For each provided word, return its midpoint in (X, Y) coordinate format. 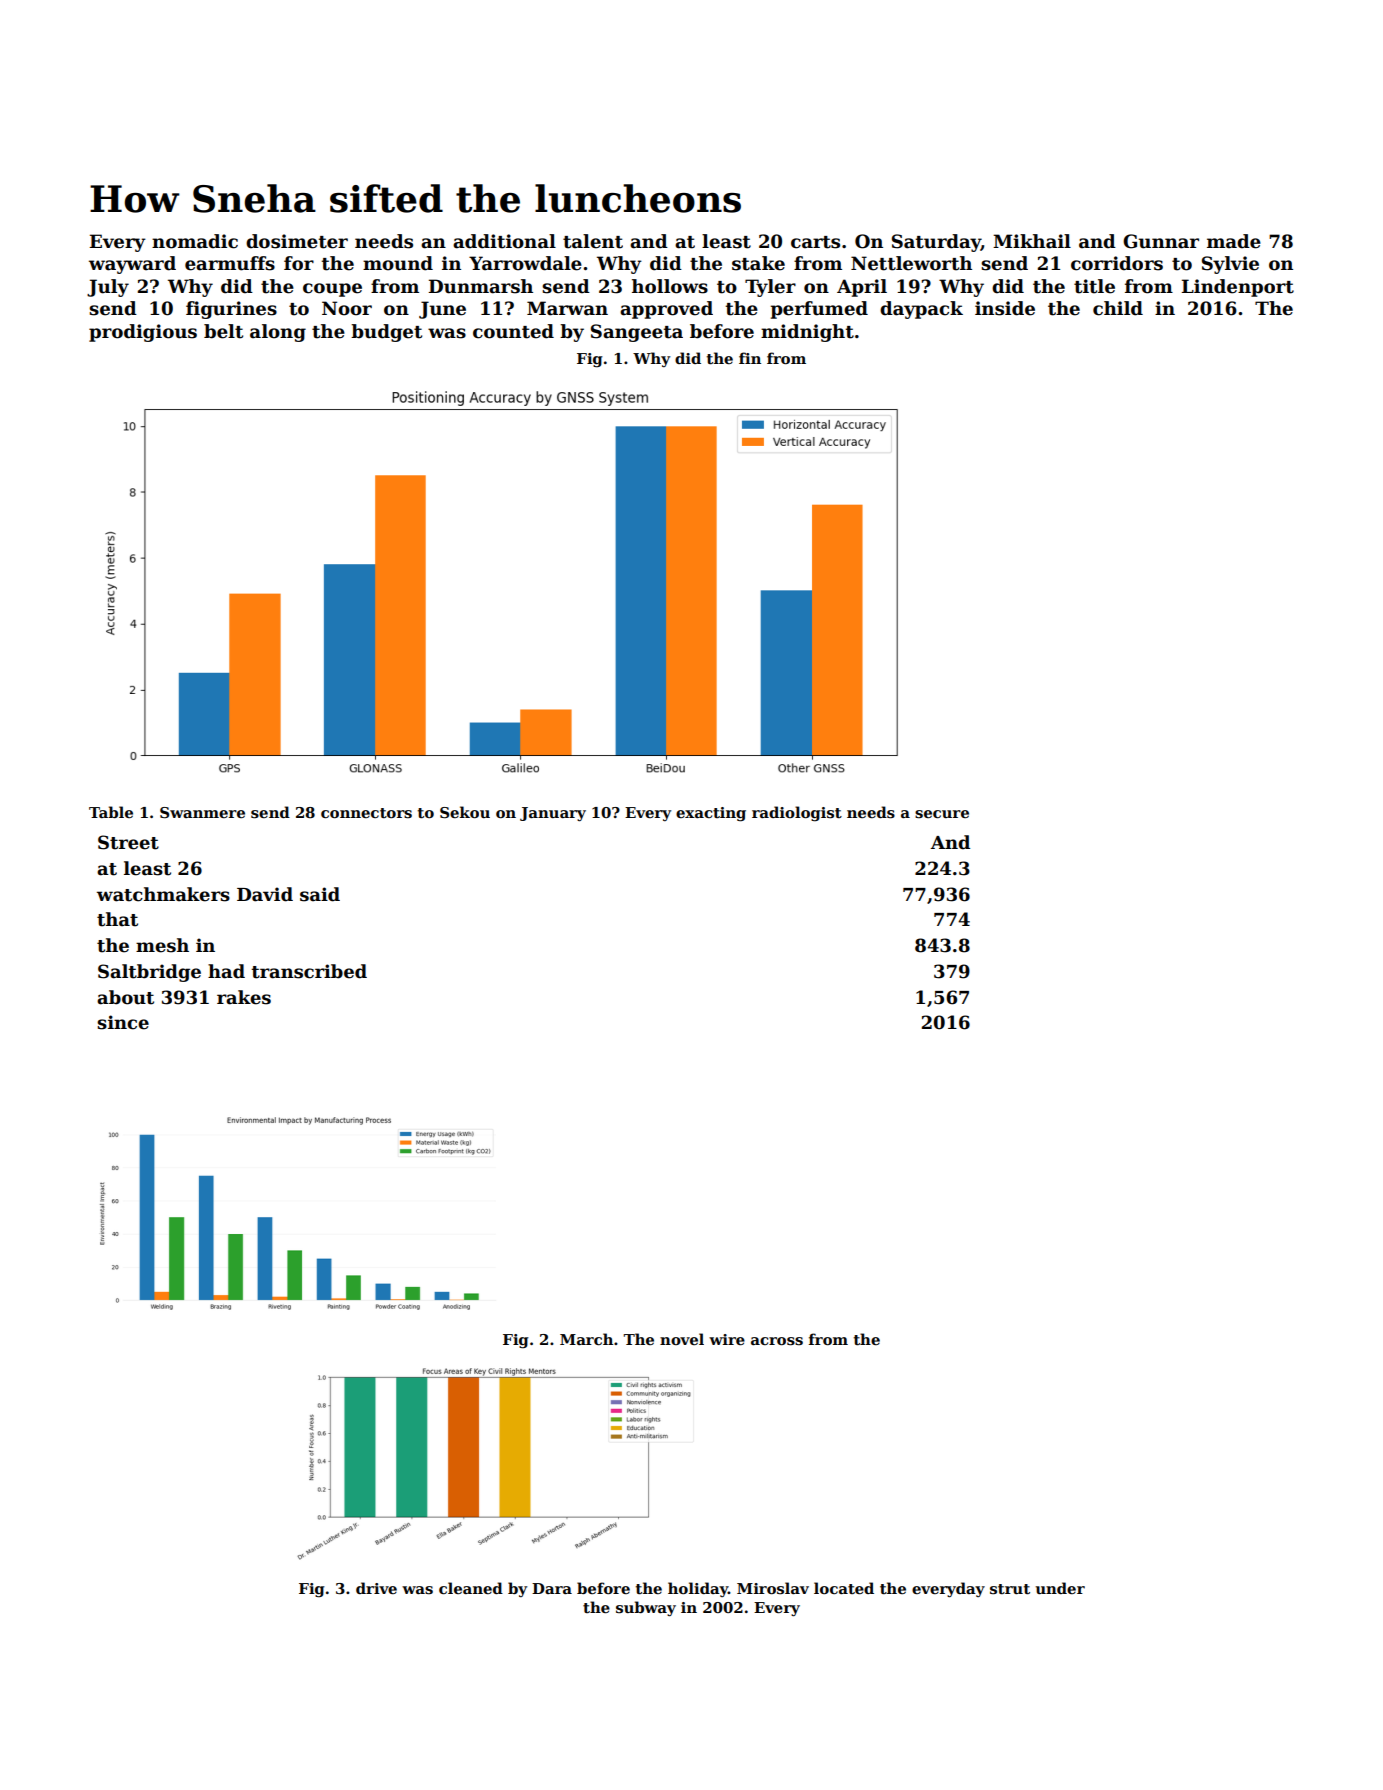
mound (398, 263)
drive (376, 1588)
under (1060, 1588)
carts (815, 242)
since (123, 1022)
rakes (244, 997)
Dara (552, 1588)
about (125, 997)
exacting (711, 814)
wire (727, 1339)
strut (1010, 1589)
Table (111, 812)
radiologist (797, 814)
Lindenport (1238, 288)
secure (942, 814)
